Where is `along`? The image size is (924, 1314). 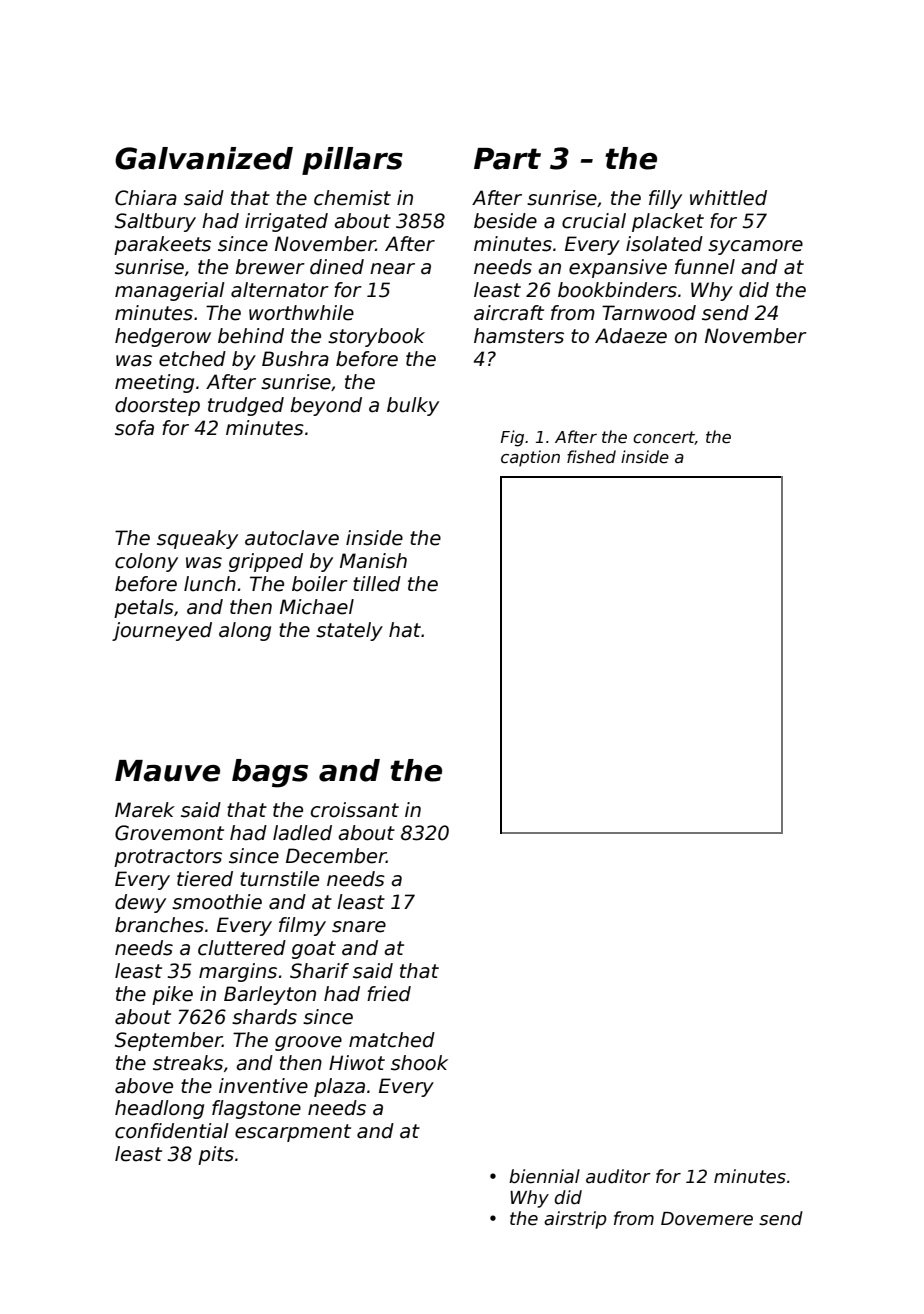 along is located at coordinates (245, 631).
